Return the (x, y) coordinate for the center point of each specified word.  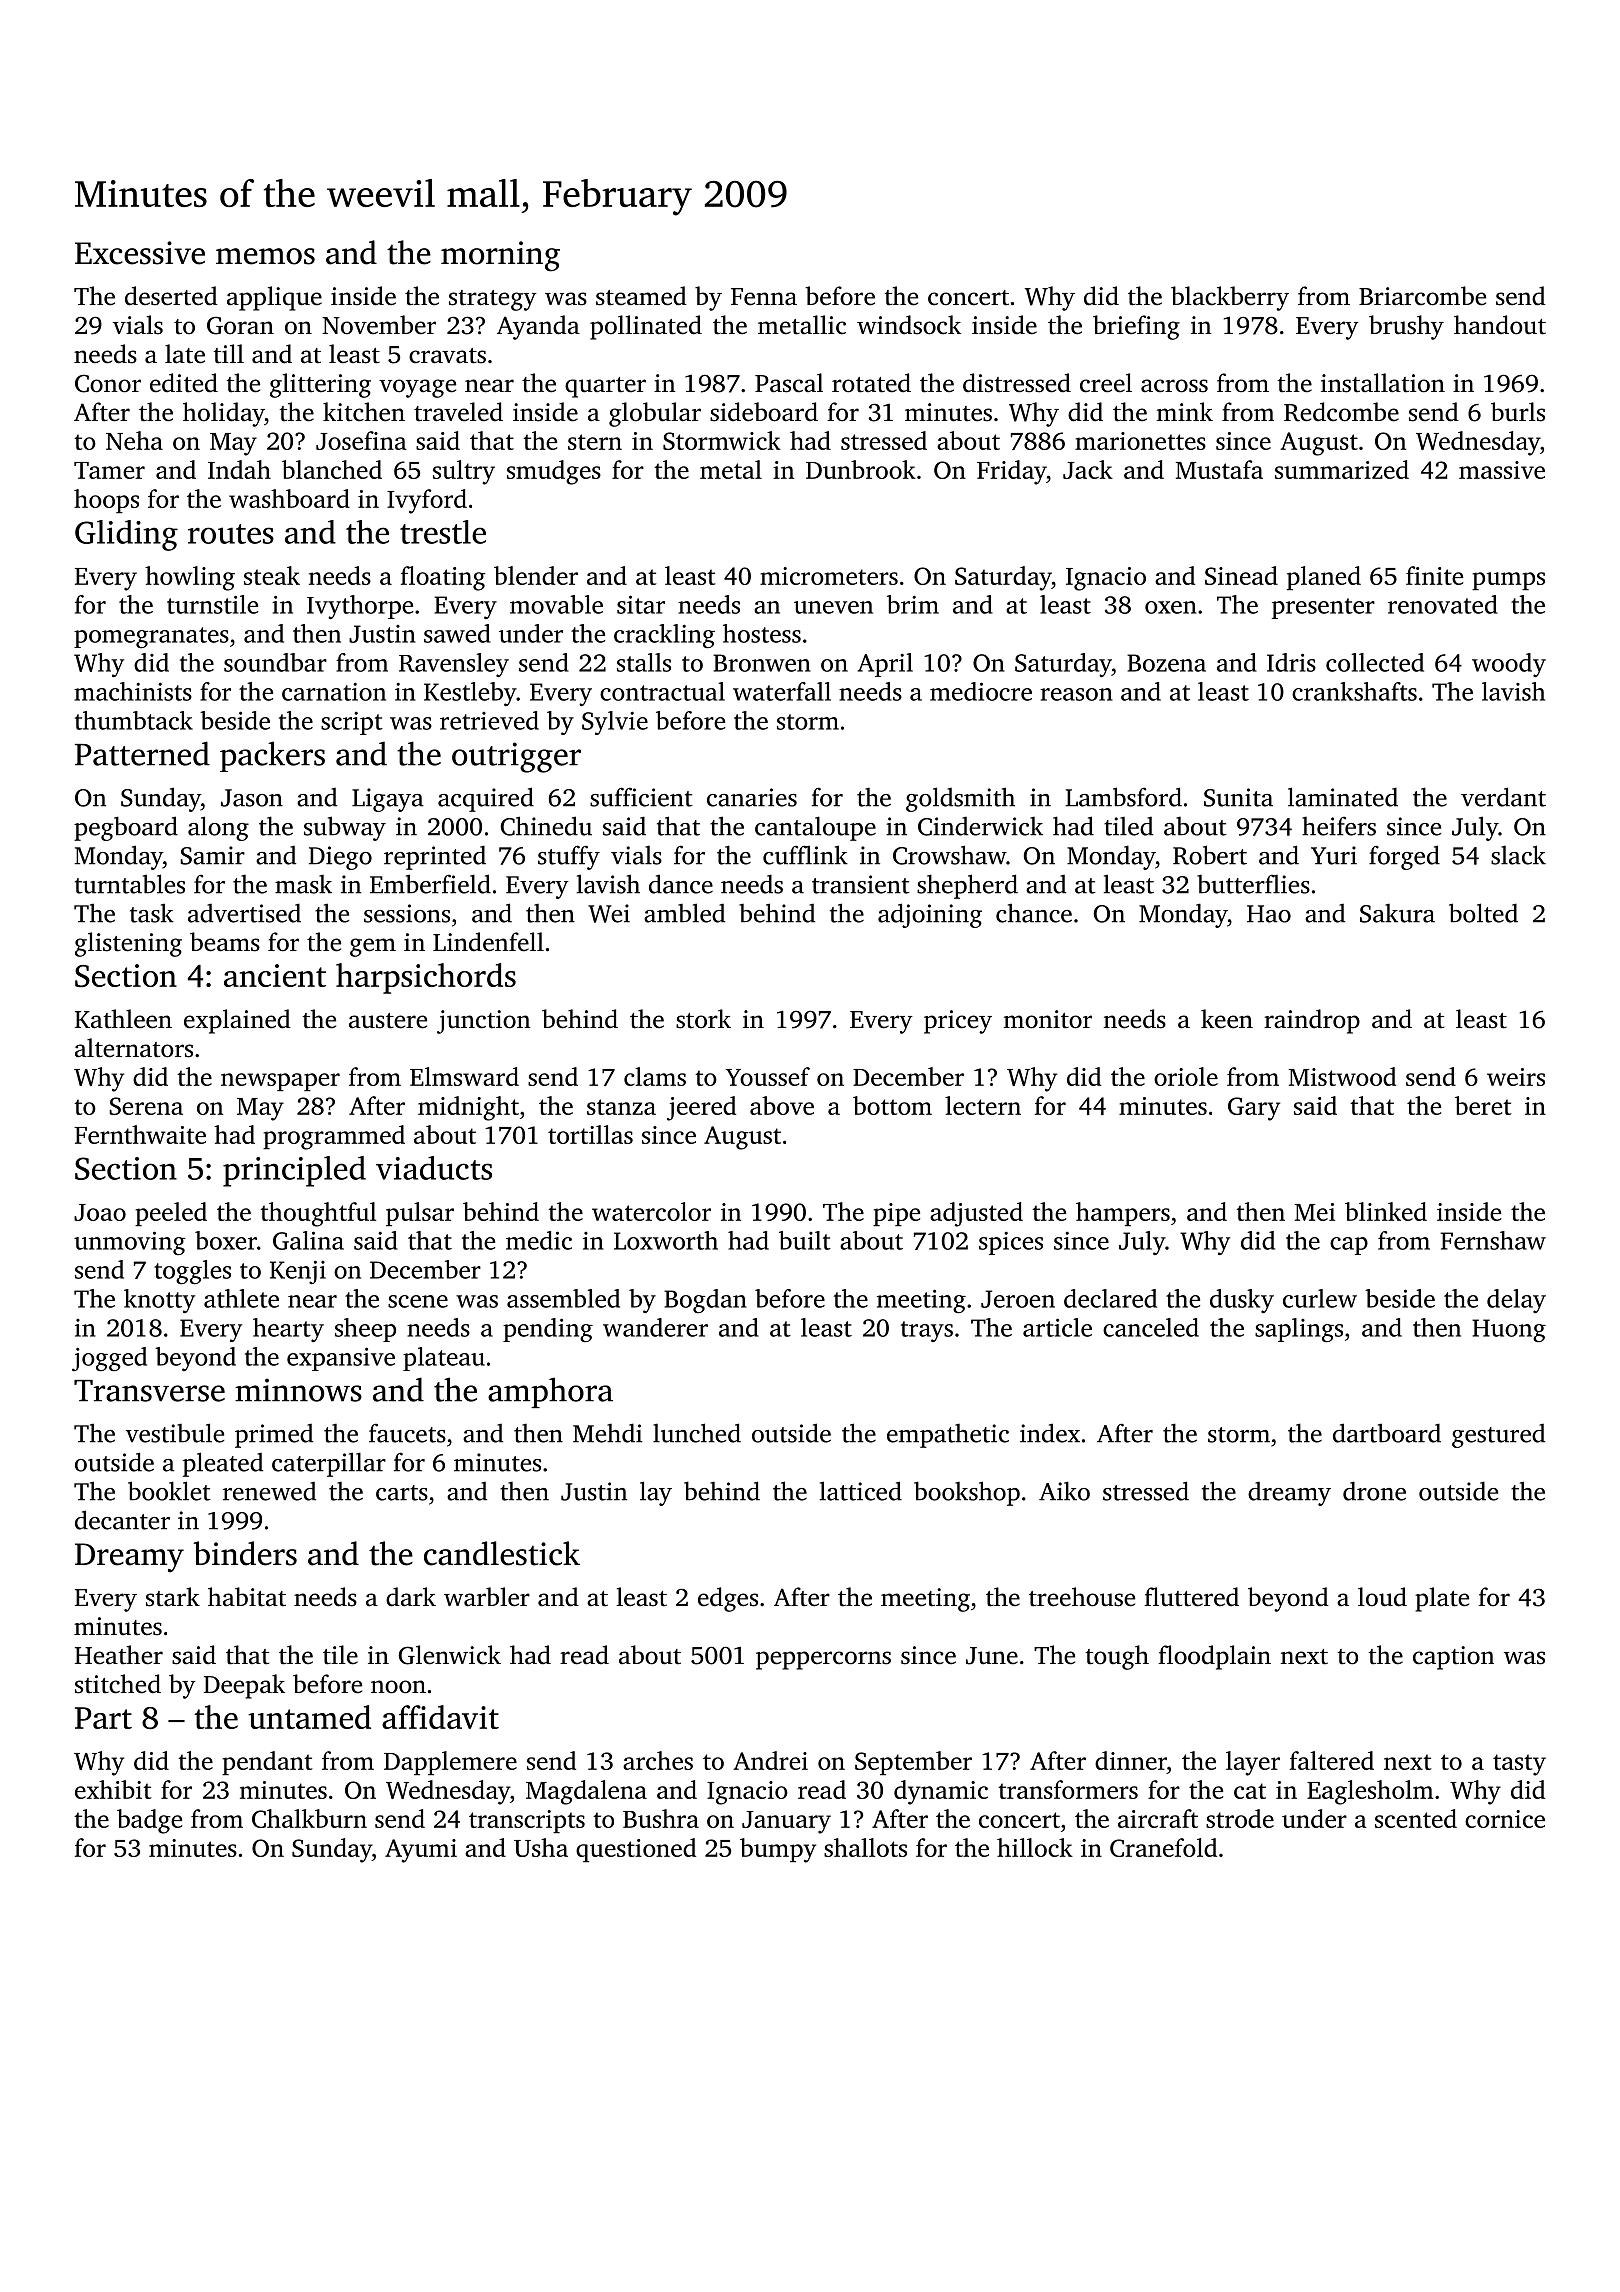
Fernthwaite (140, 1134)
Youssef (768, 1076)
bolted (1483, 913)
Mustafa (1219, 469)
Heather (119, 1655)
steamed (641, 296)
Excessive (140, 253)
